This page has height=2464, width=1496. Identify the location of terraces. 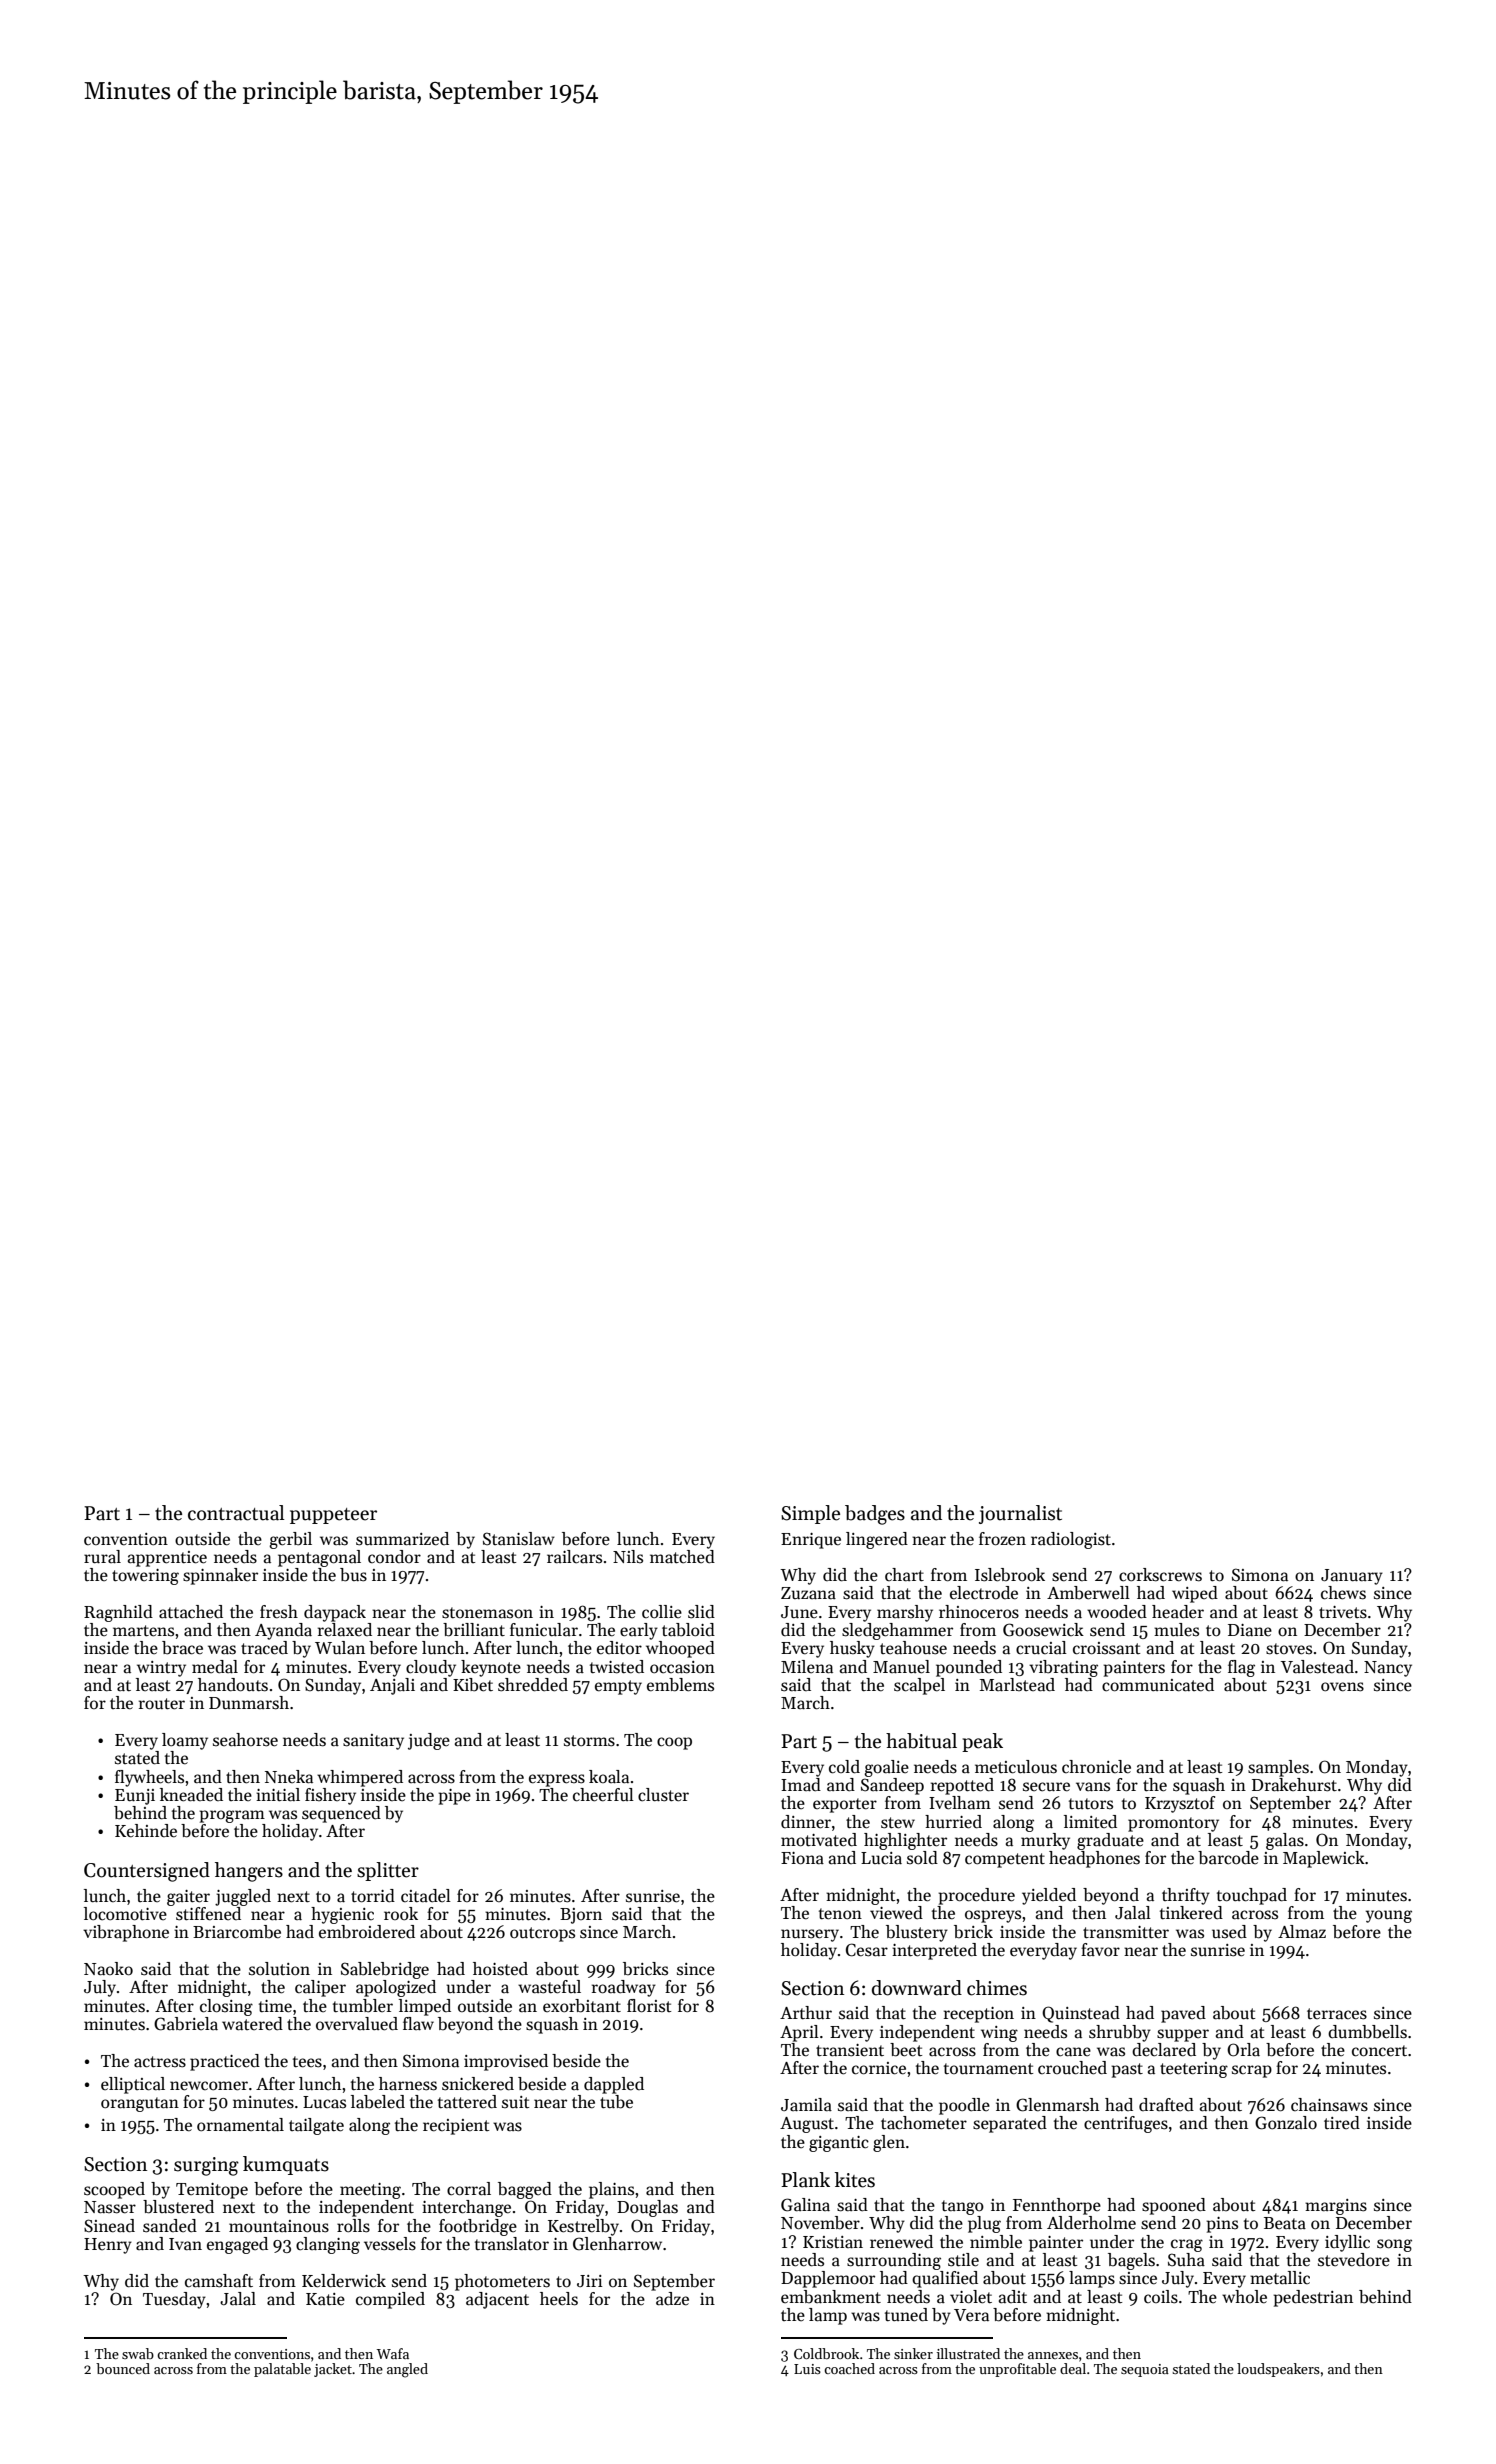
(1337, 2014).
